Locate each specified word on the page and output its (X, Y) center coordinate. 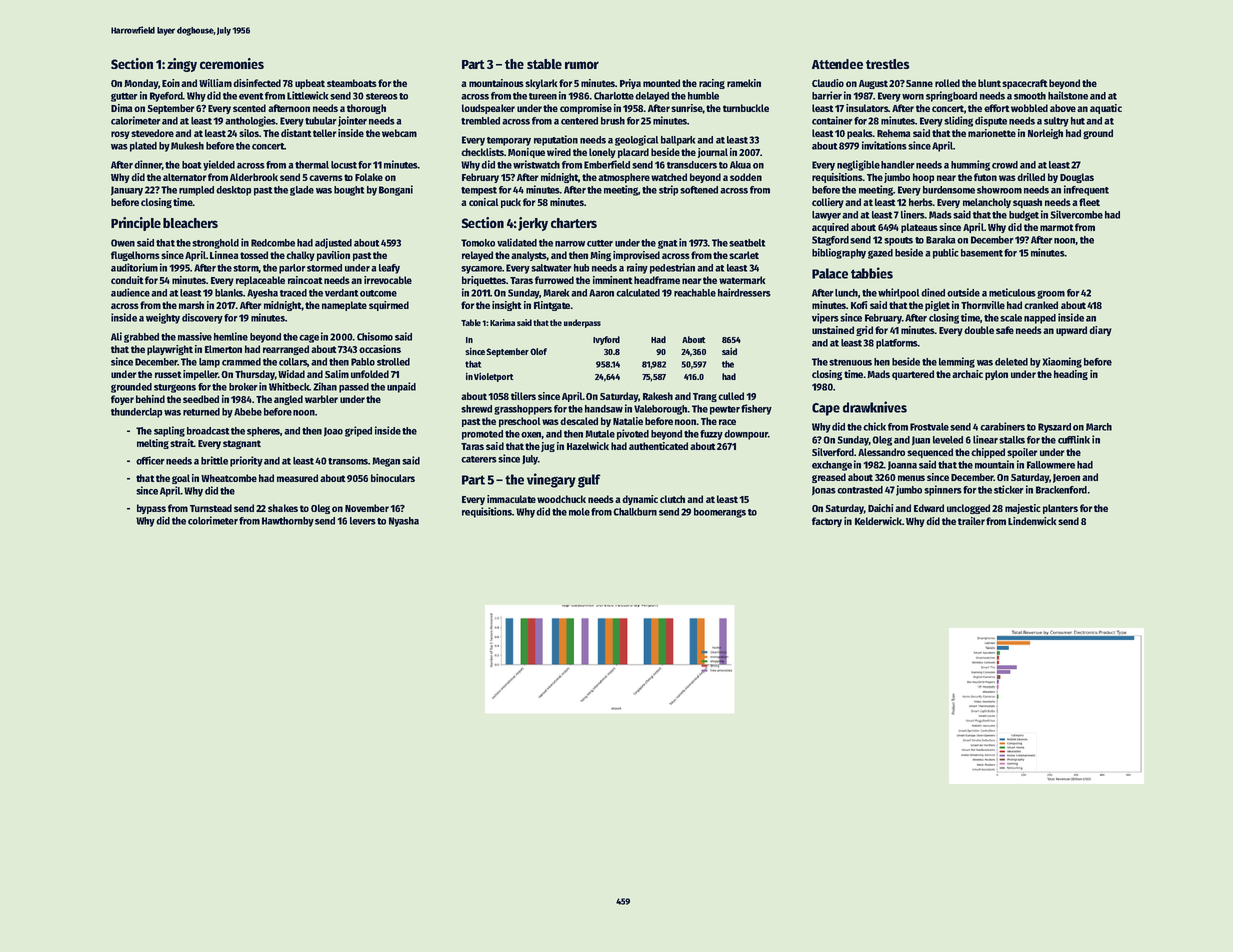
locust (344, 165)
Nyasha (404, 522)
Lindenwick (1032, 521)
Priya (630, 84)
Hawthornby (288, 522)
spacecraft (1025, 84)
